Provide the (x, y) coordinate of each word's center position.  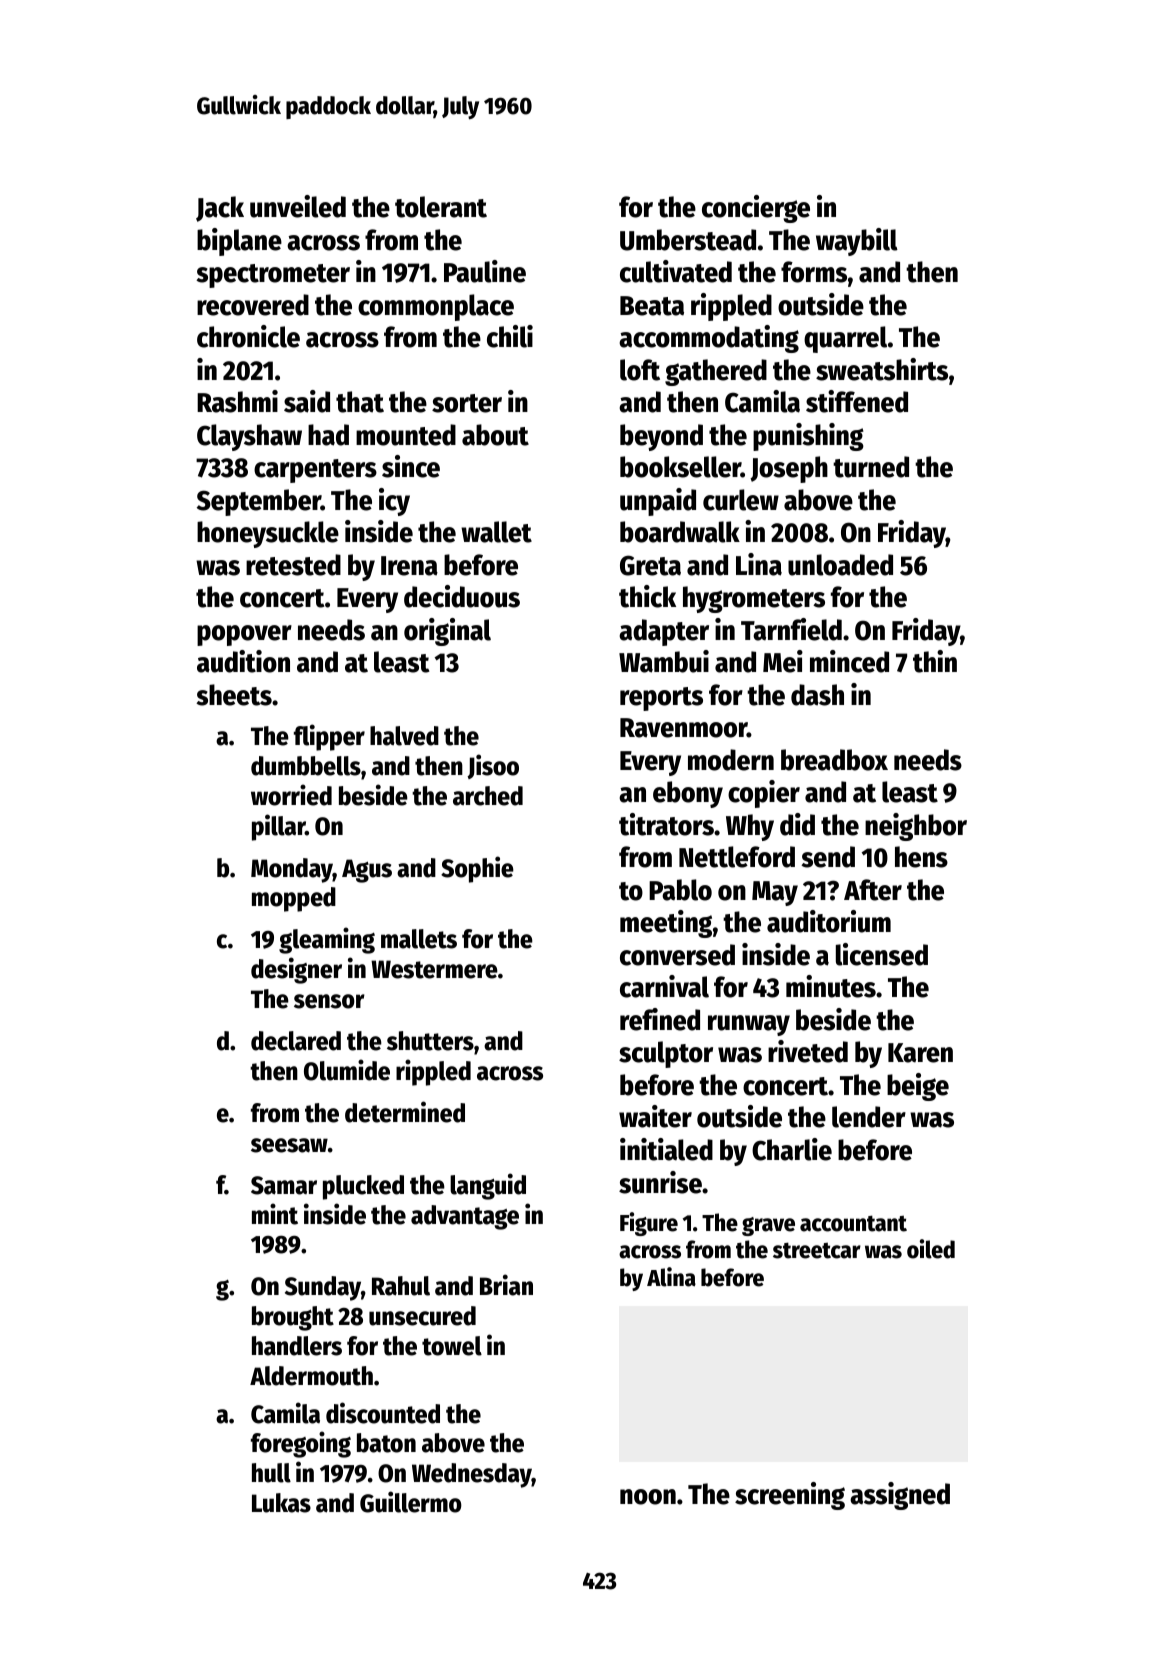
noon (648, 1497)
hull (271, 1473)
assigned (900, 1496)
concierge (756, 209)
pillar (279, 827)
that (360, 402)
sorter (467, 403)
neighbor (916, 827)
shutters (430, 1041)
